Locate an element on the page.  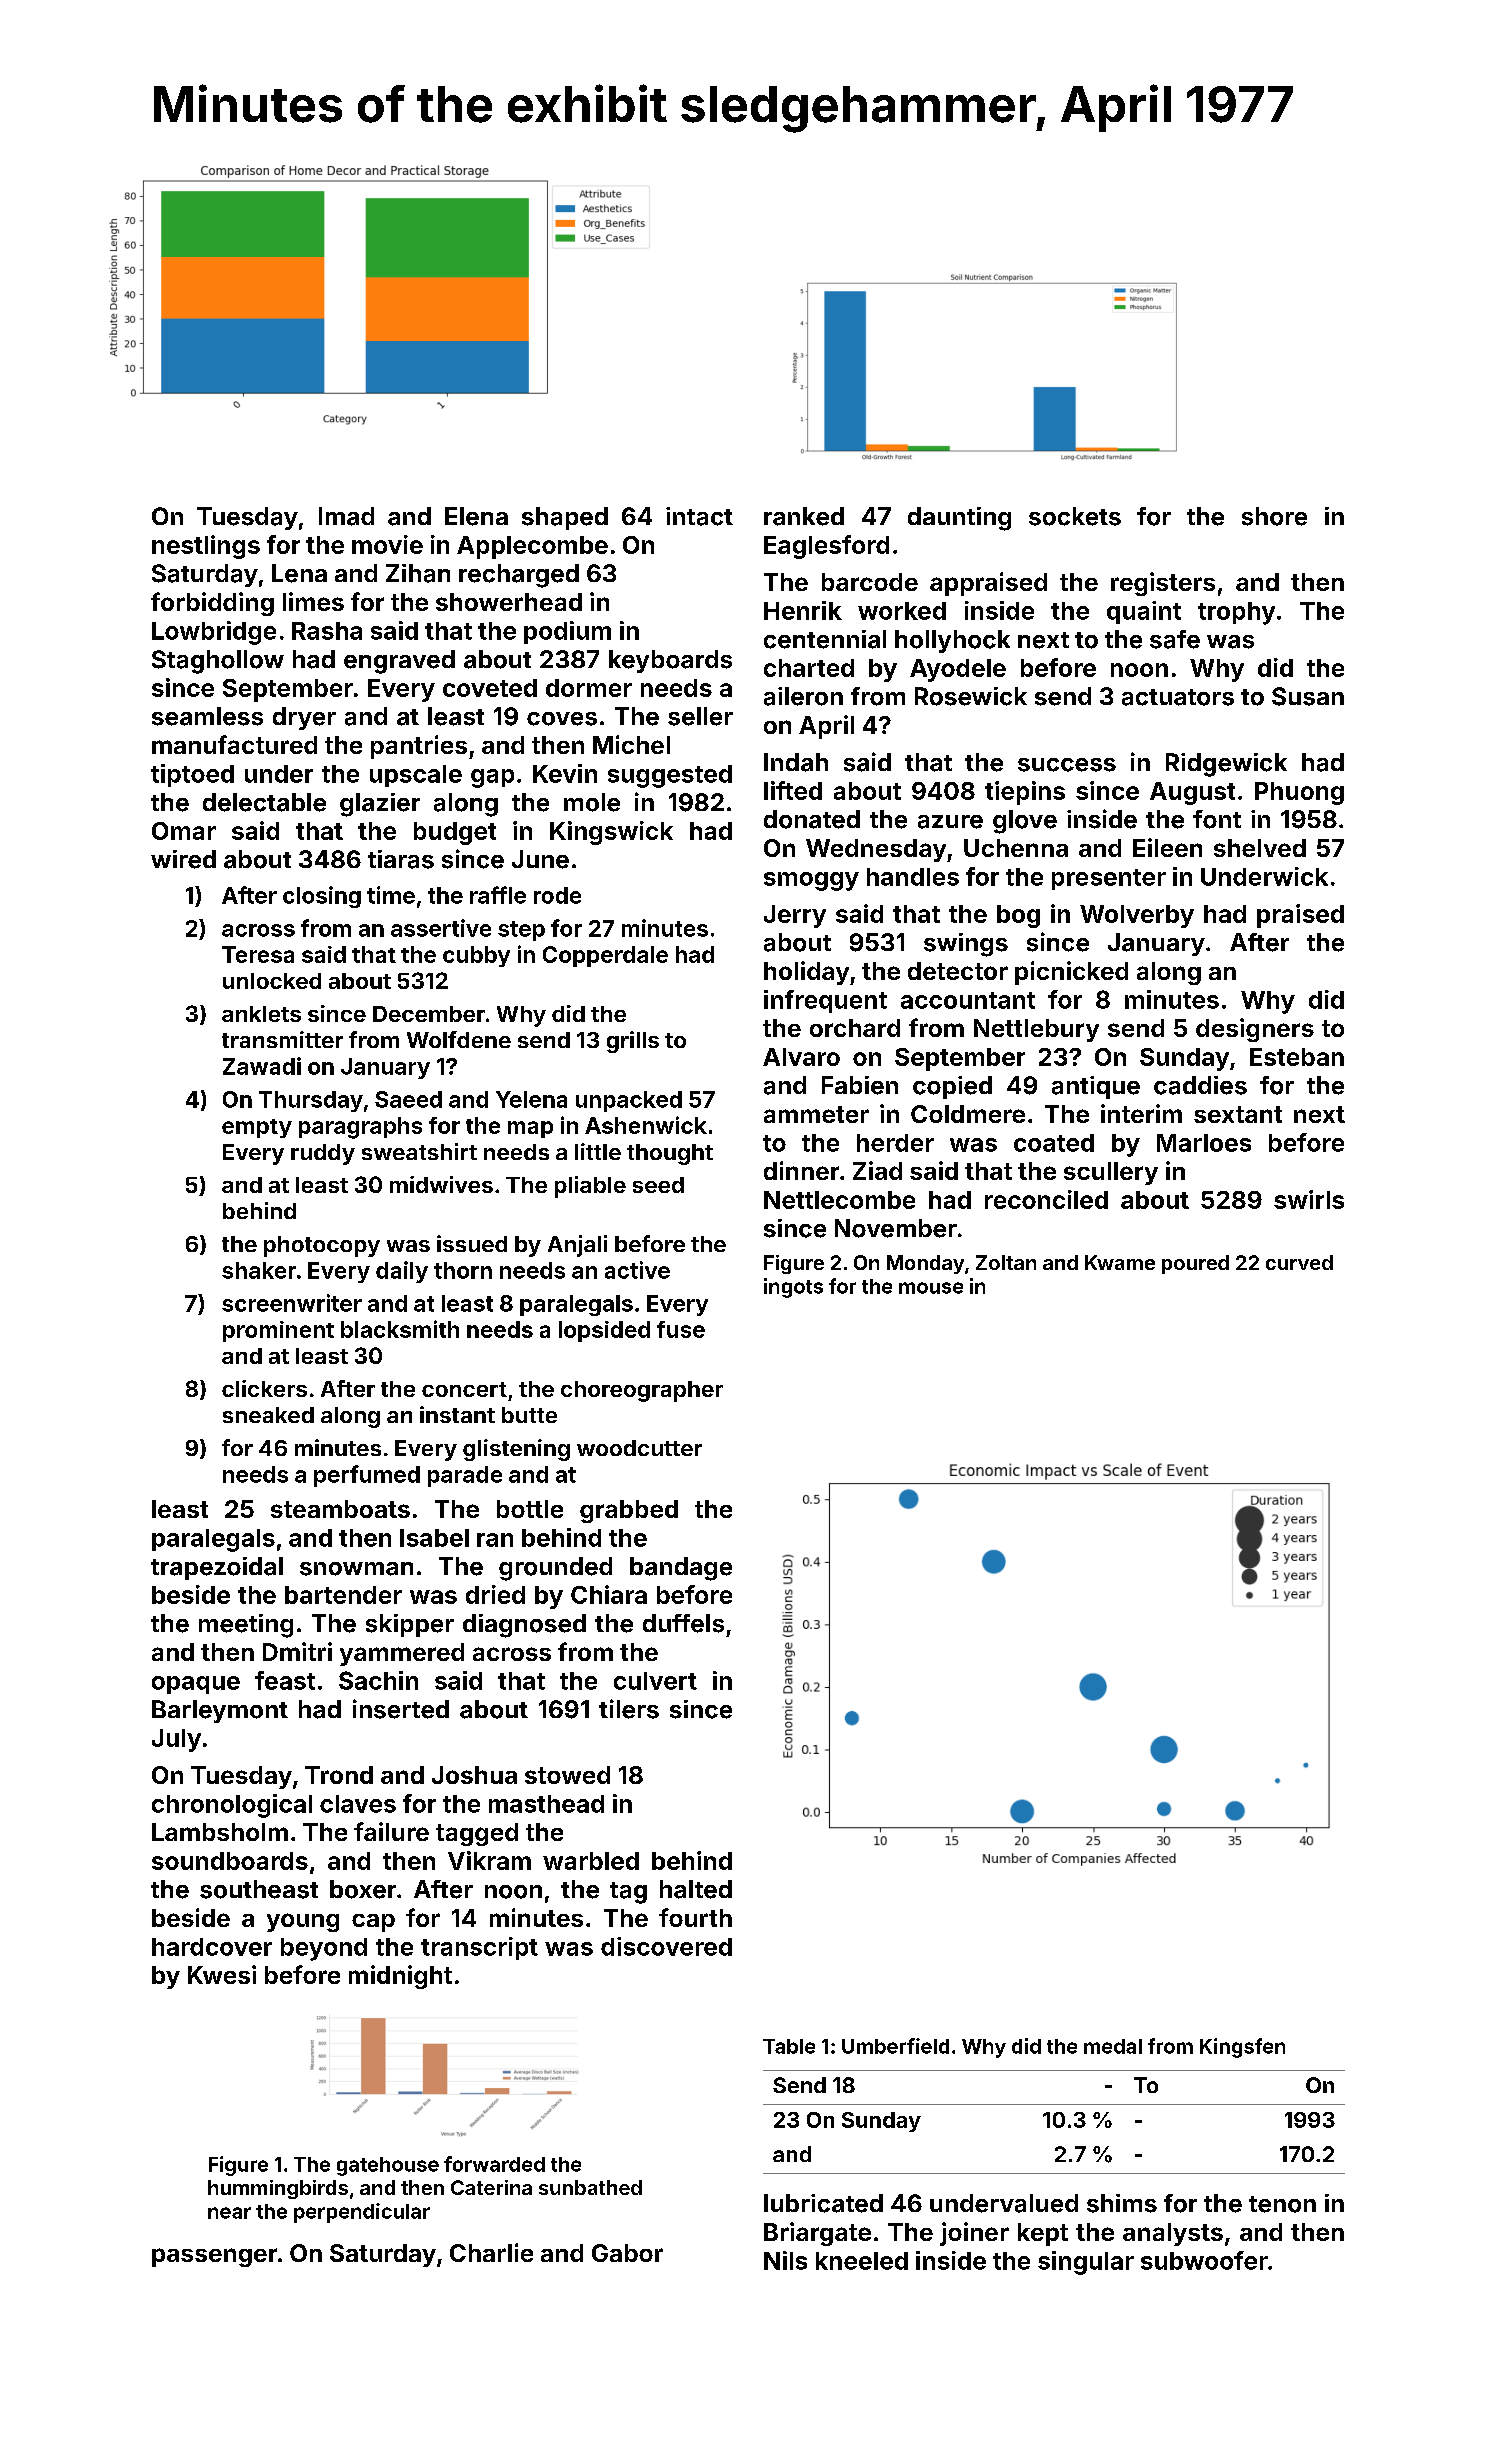
Imad is located at coordinates (346, 516).
